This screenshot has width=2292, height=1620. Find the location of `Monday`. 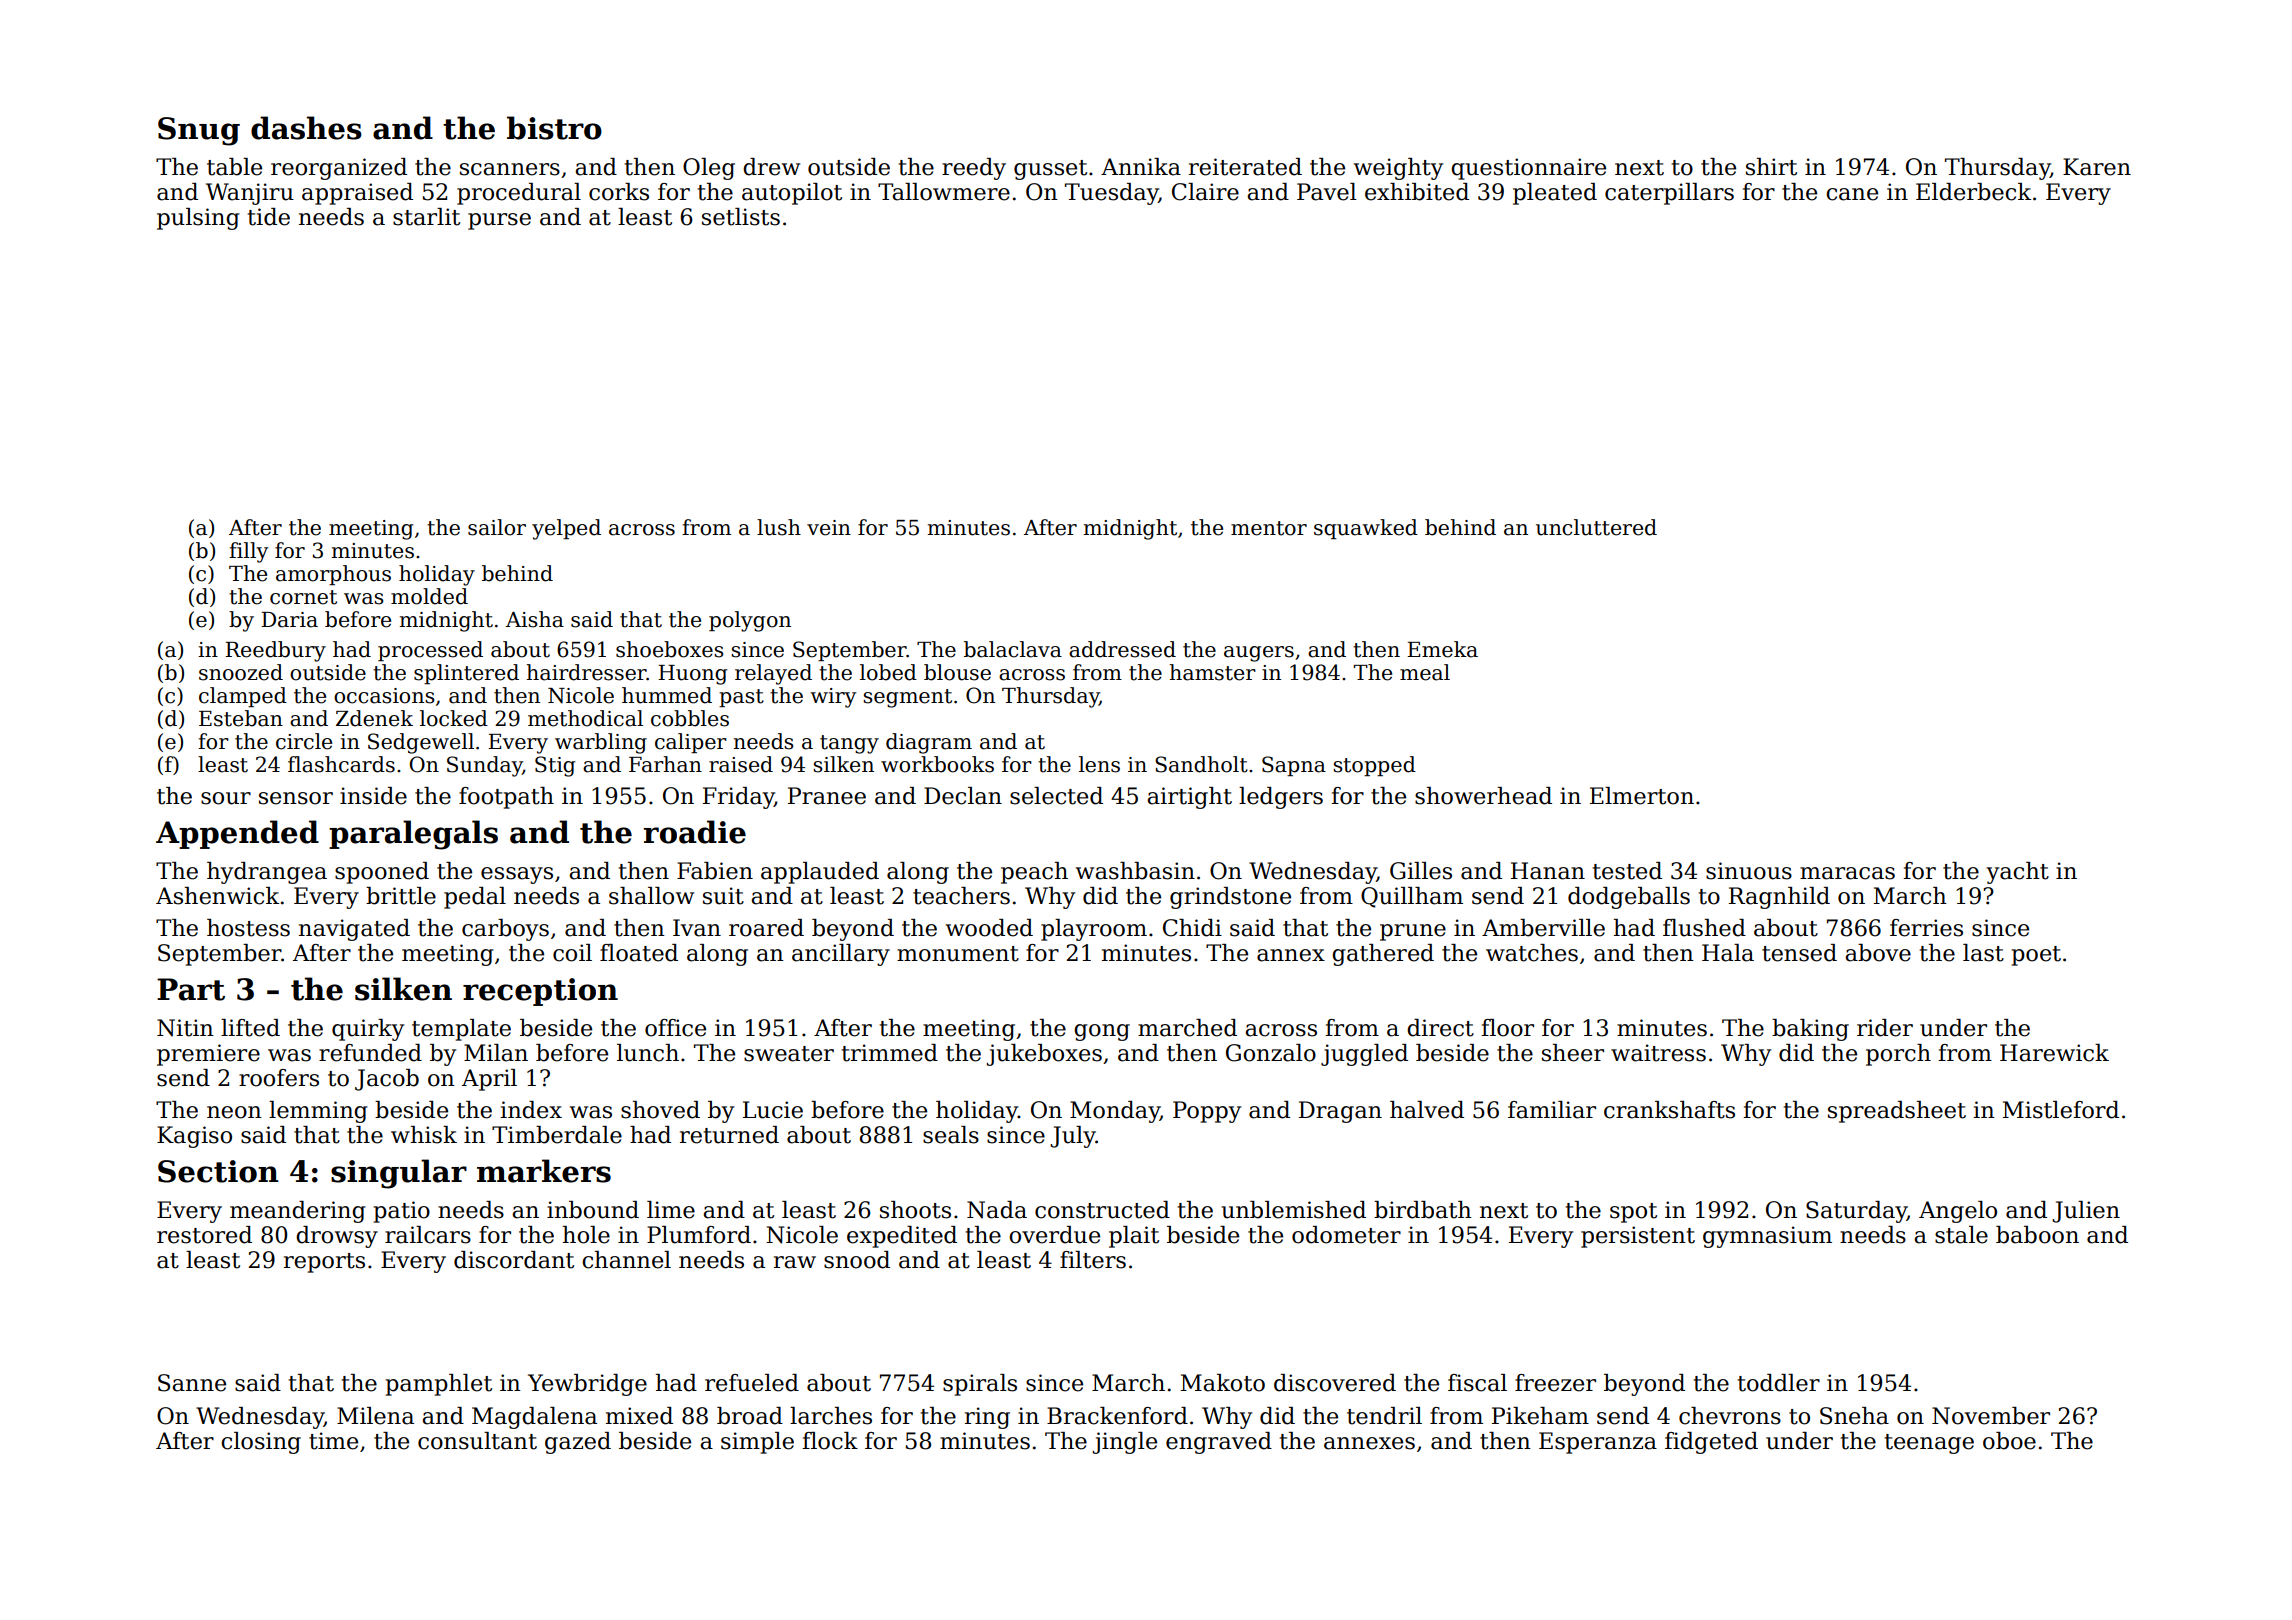

Monday is located at coordinates (1115, 1112).
